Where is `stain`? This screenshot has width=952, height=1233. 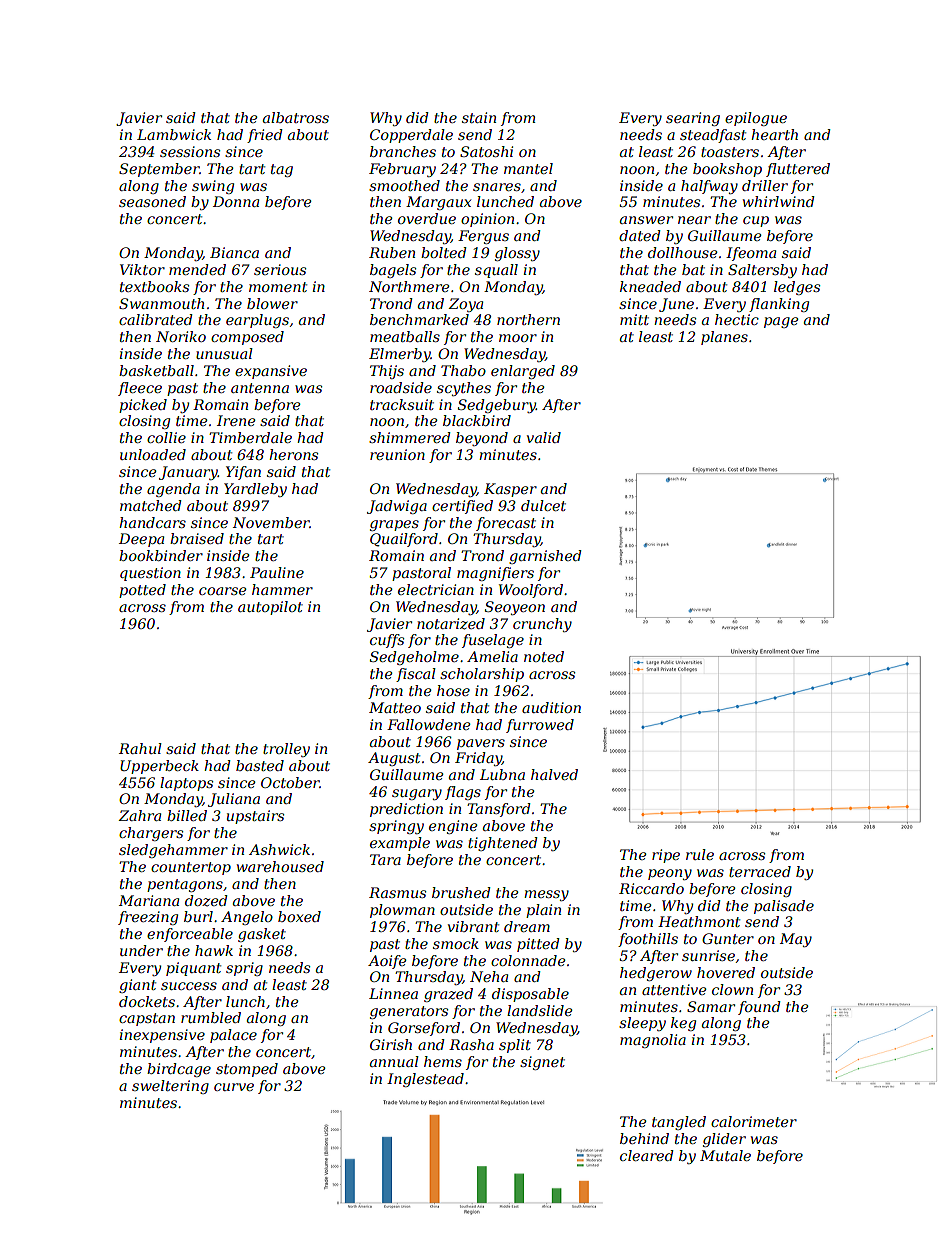 stain is located at coordinates (479, 117).
